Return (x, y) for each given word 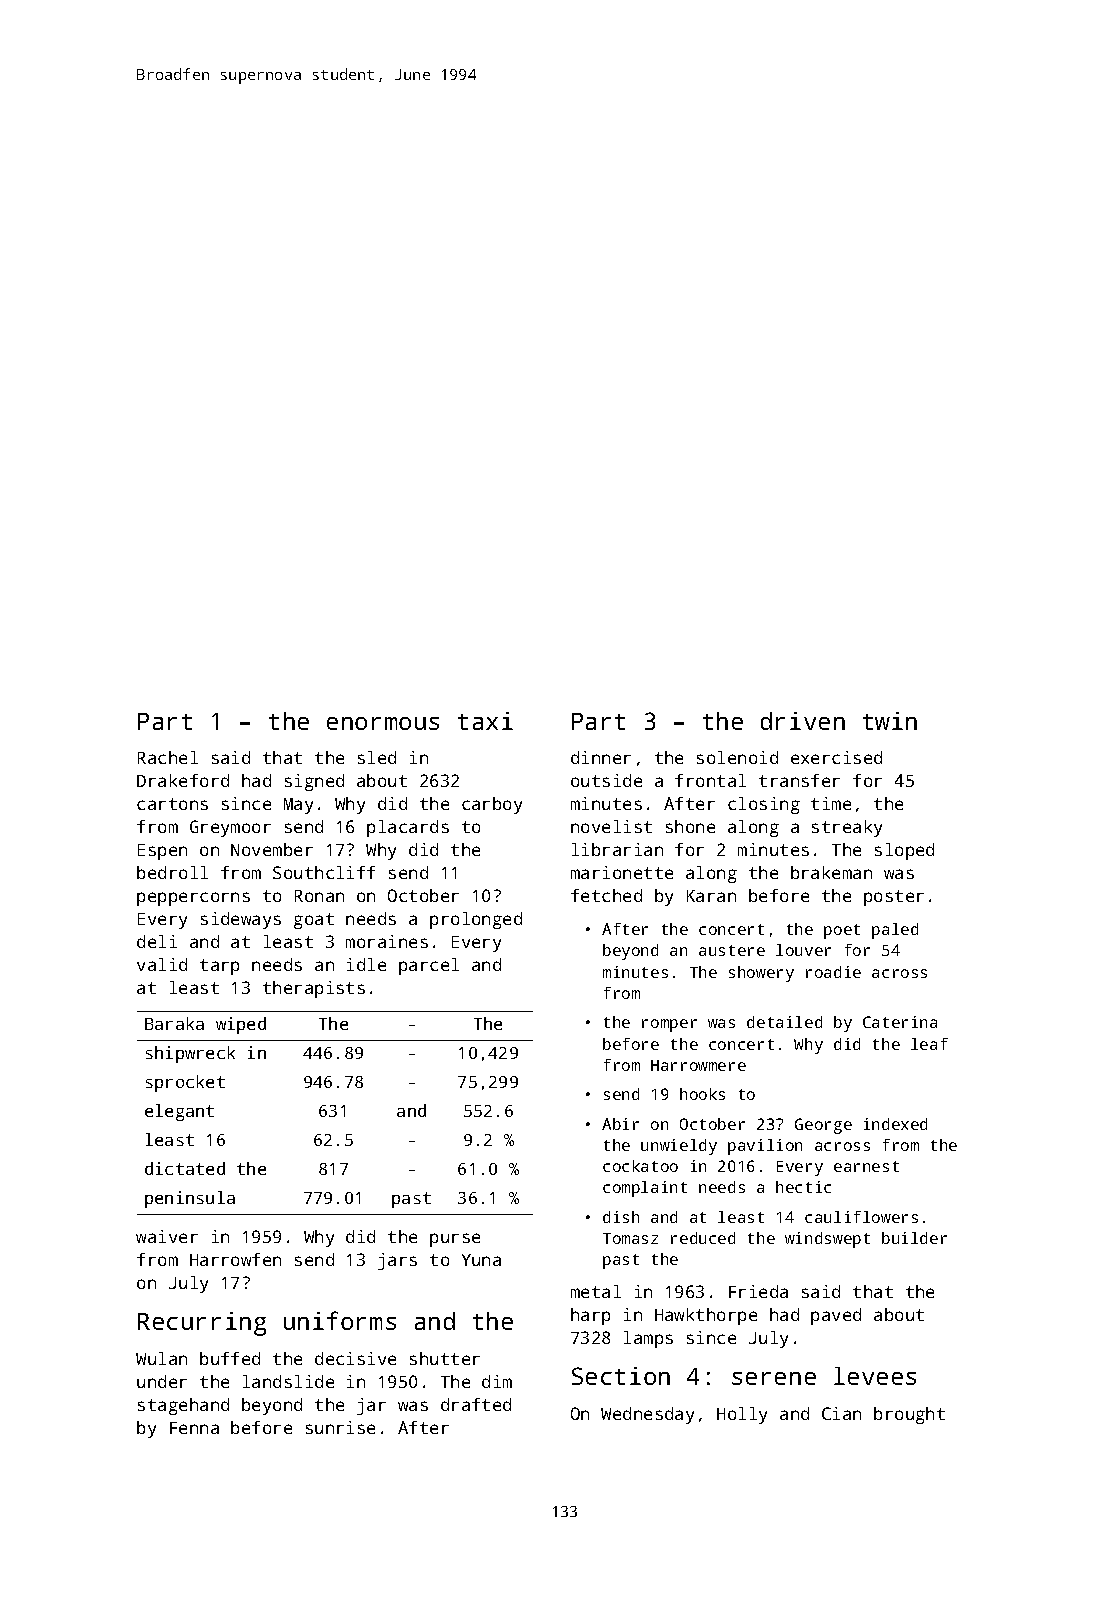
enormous (383, 723)
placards (408, 828)
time (831, 803)
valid (162, 964)
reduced (703, 1238)
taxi (485, 721)
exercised (836, 757)
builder (914, 1238)
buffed (230, 1358)
